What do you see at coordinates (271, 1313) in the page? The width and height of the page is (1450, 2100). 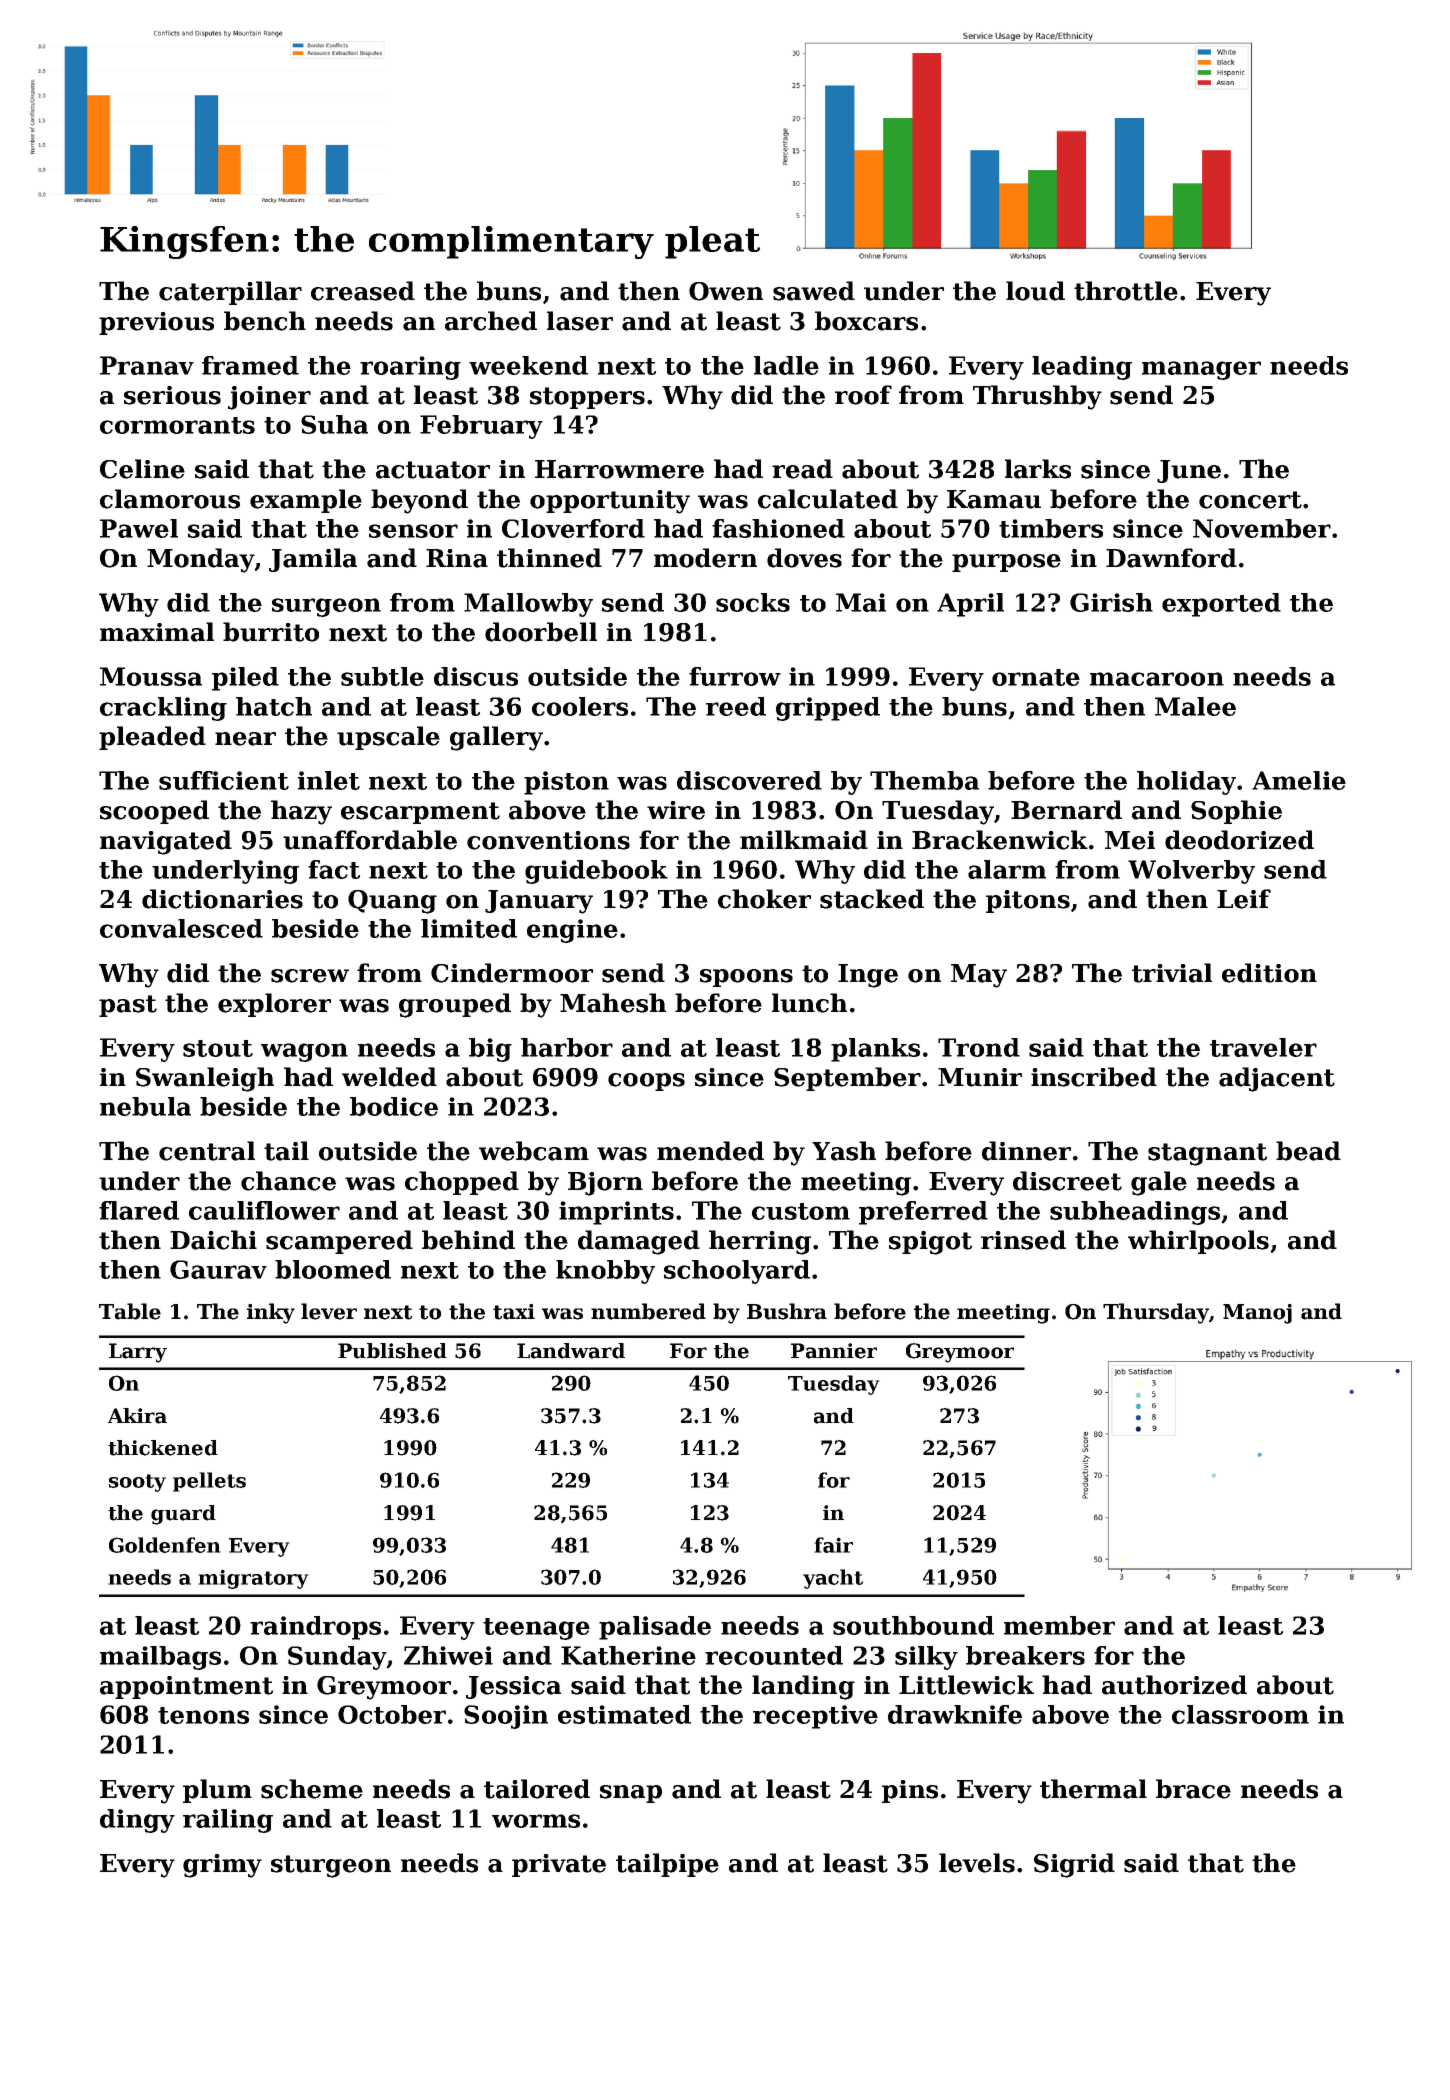 I see `inky` at bounding box center [271, 1313].
